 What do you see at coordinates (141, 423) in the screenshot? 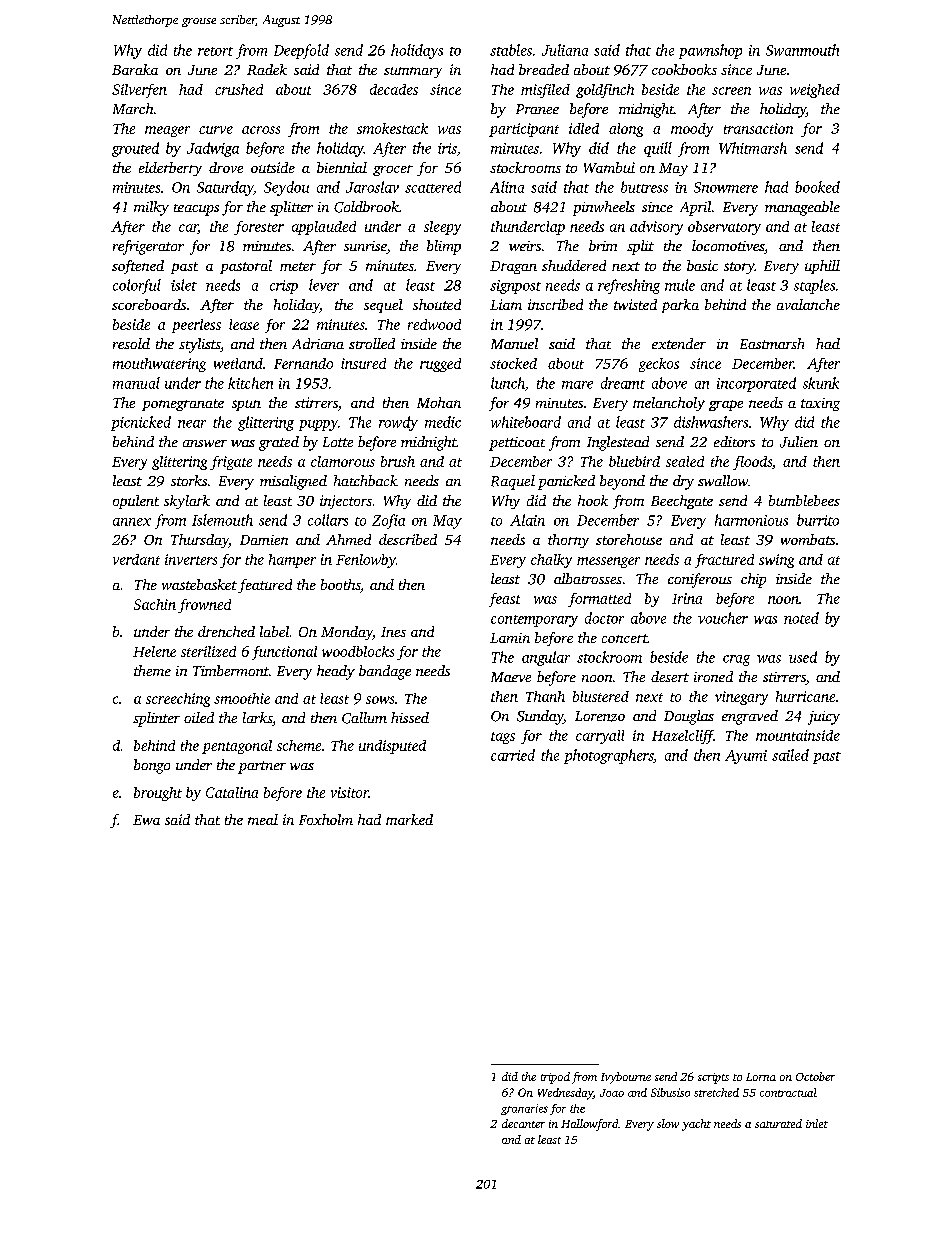
I see `picnicked` at bounding box center [141, 423].
